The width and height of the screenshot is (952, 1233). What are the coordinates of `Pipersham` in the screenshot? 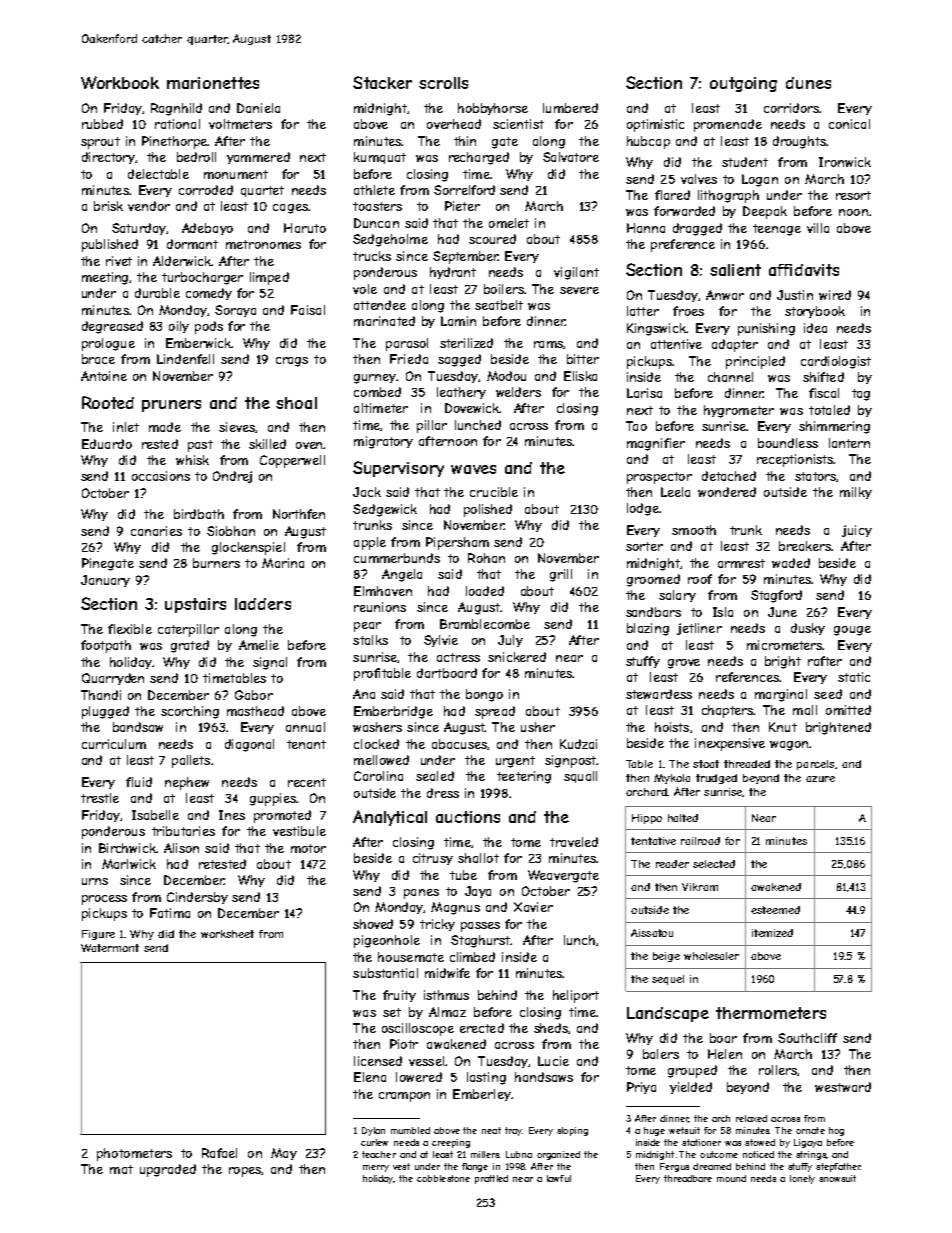 It's located at (457, 543).
